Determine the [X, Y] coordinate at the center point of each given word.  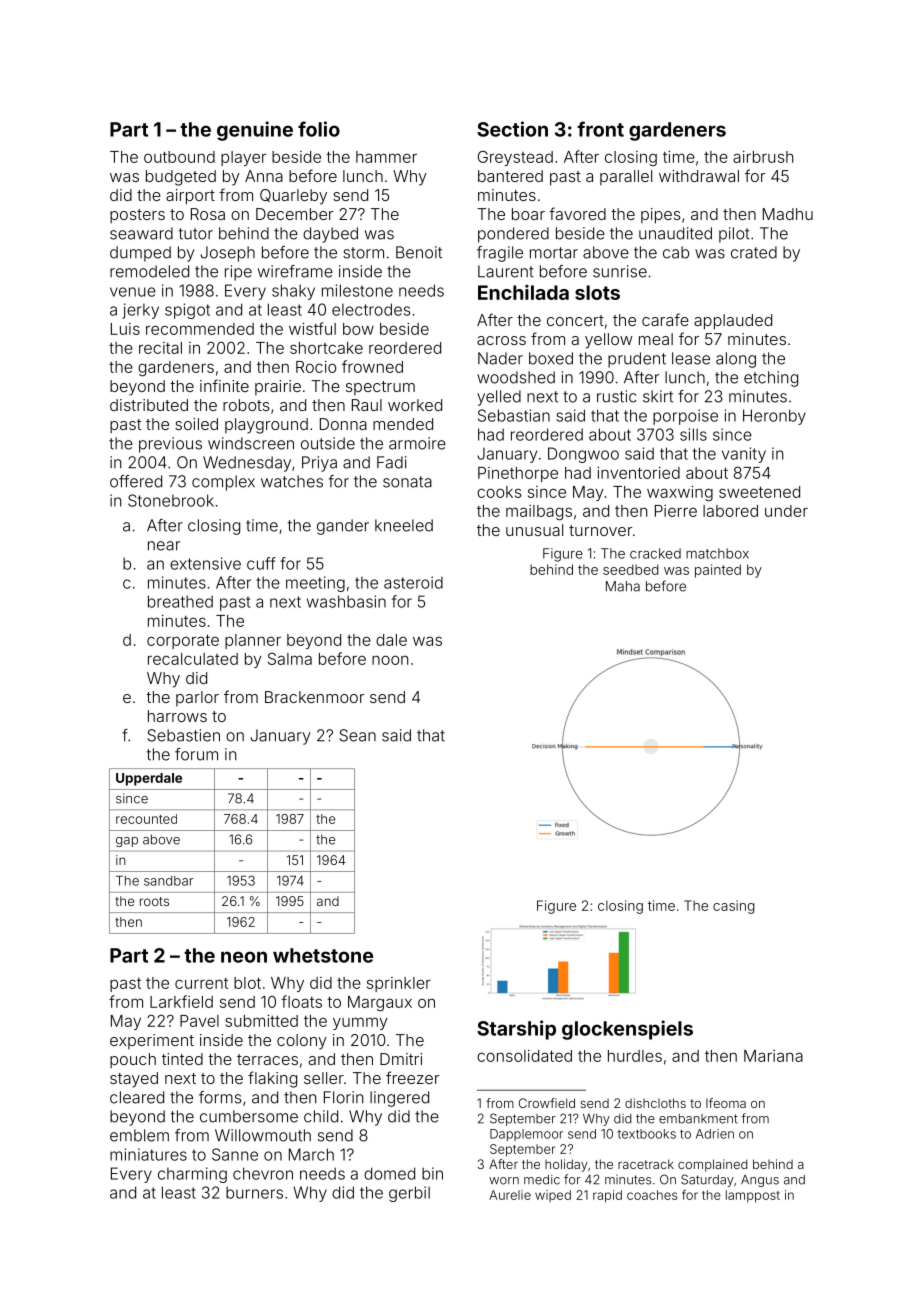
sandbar [168, 881]
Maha [623, 586]
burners [254, 1192]
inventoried [638, 473]
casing [734, 907]
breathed [180, 601]
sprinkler [399, 984]
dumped [140, 254]
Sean [357, 735]
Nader [500, 358]
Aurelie [510, 1195]
